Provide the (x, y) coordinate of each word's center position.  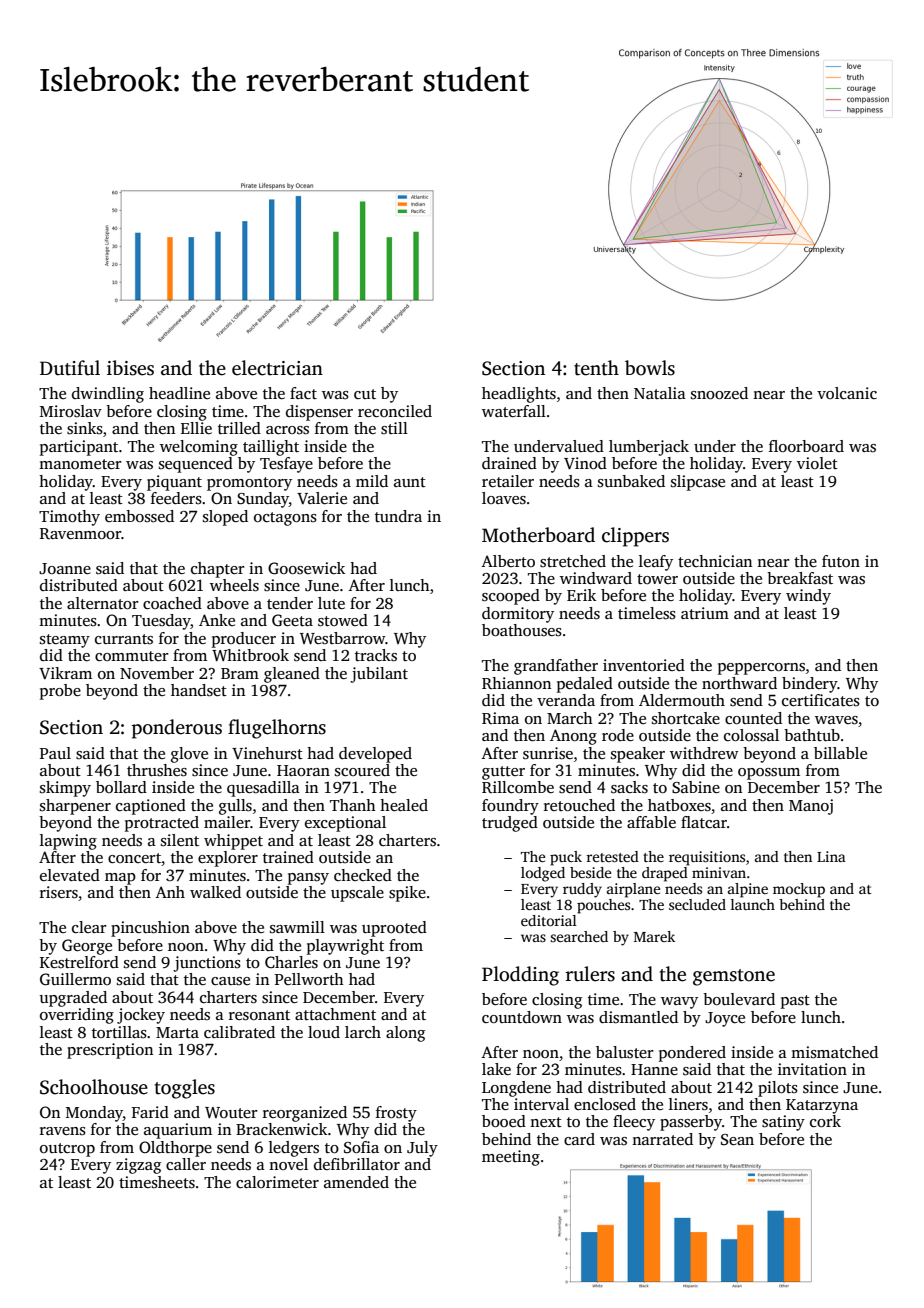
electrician (277, 368)
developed (375, 755)
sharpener (75, 807)
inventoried (644, 665)
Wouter (231, 1112)
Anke (217, 620)
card (579, 1139)
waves (836, 720)
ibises (130, 368)
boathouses (522, 630)
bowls (650, 368)
